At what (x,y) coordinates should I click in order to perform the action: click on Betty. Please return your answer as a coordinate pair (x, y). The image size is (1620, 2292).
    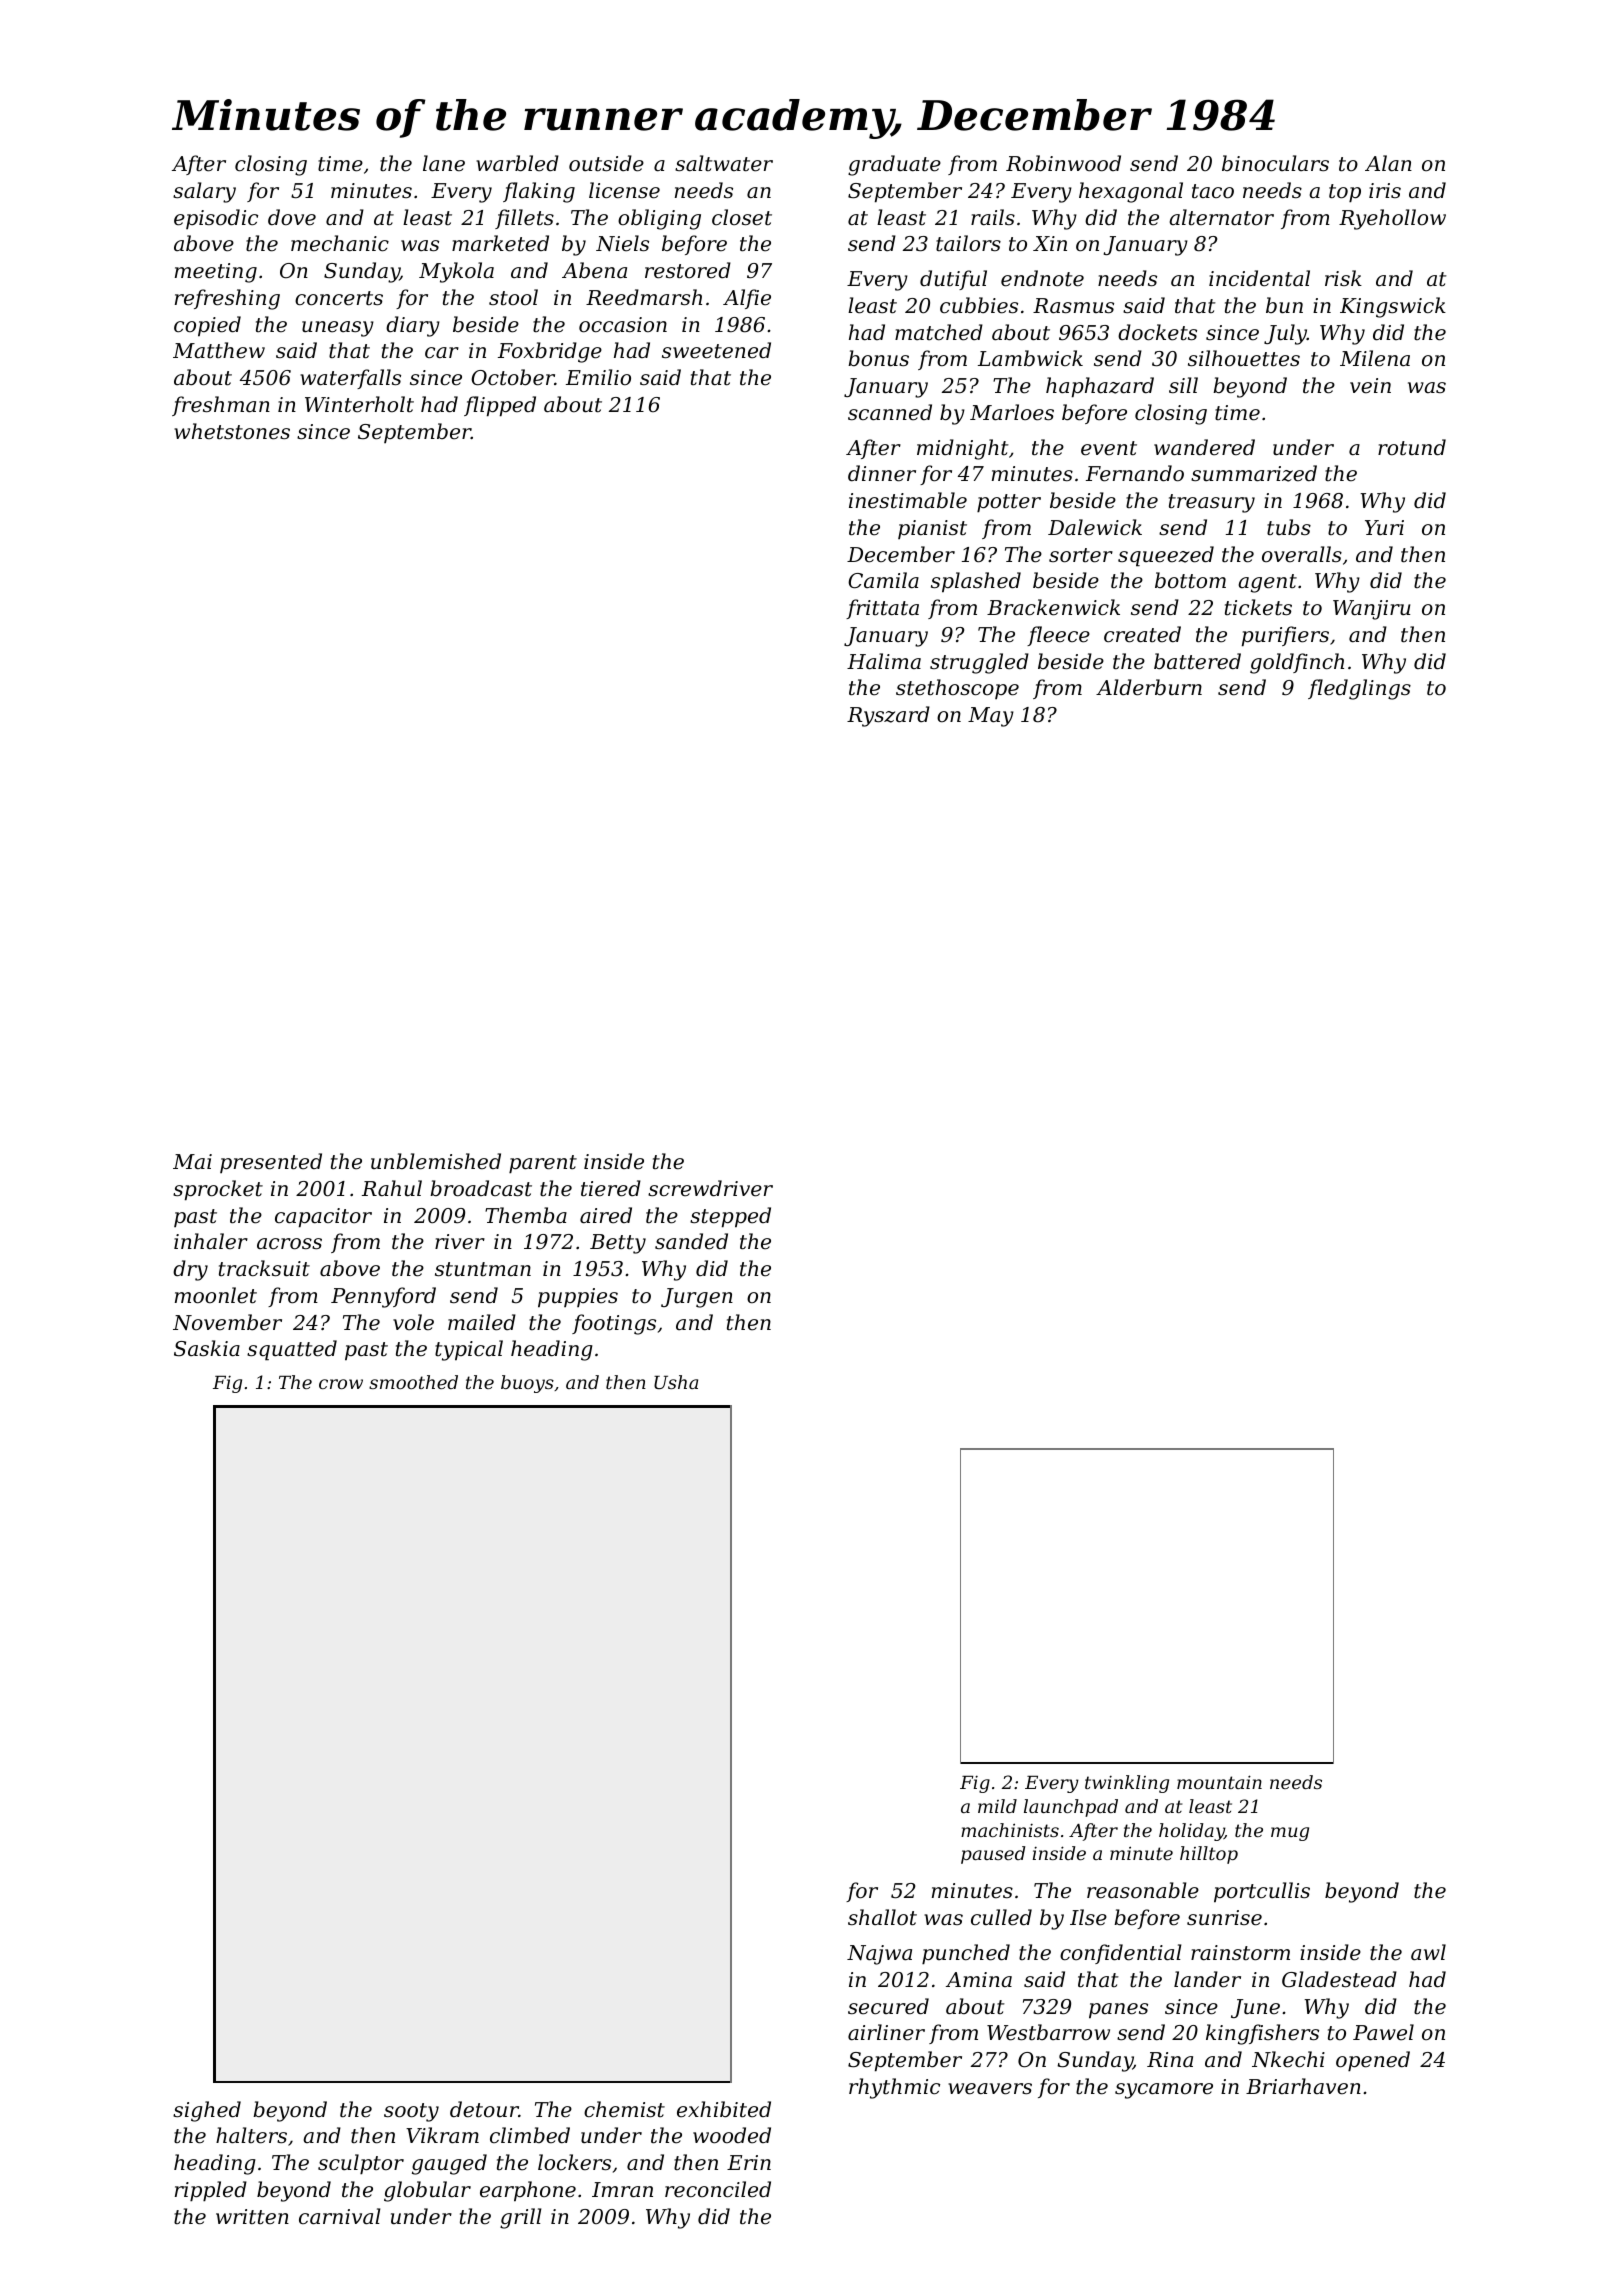
    Looking at the image, I should click on (618, 1244).
